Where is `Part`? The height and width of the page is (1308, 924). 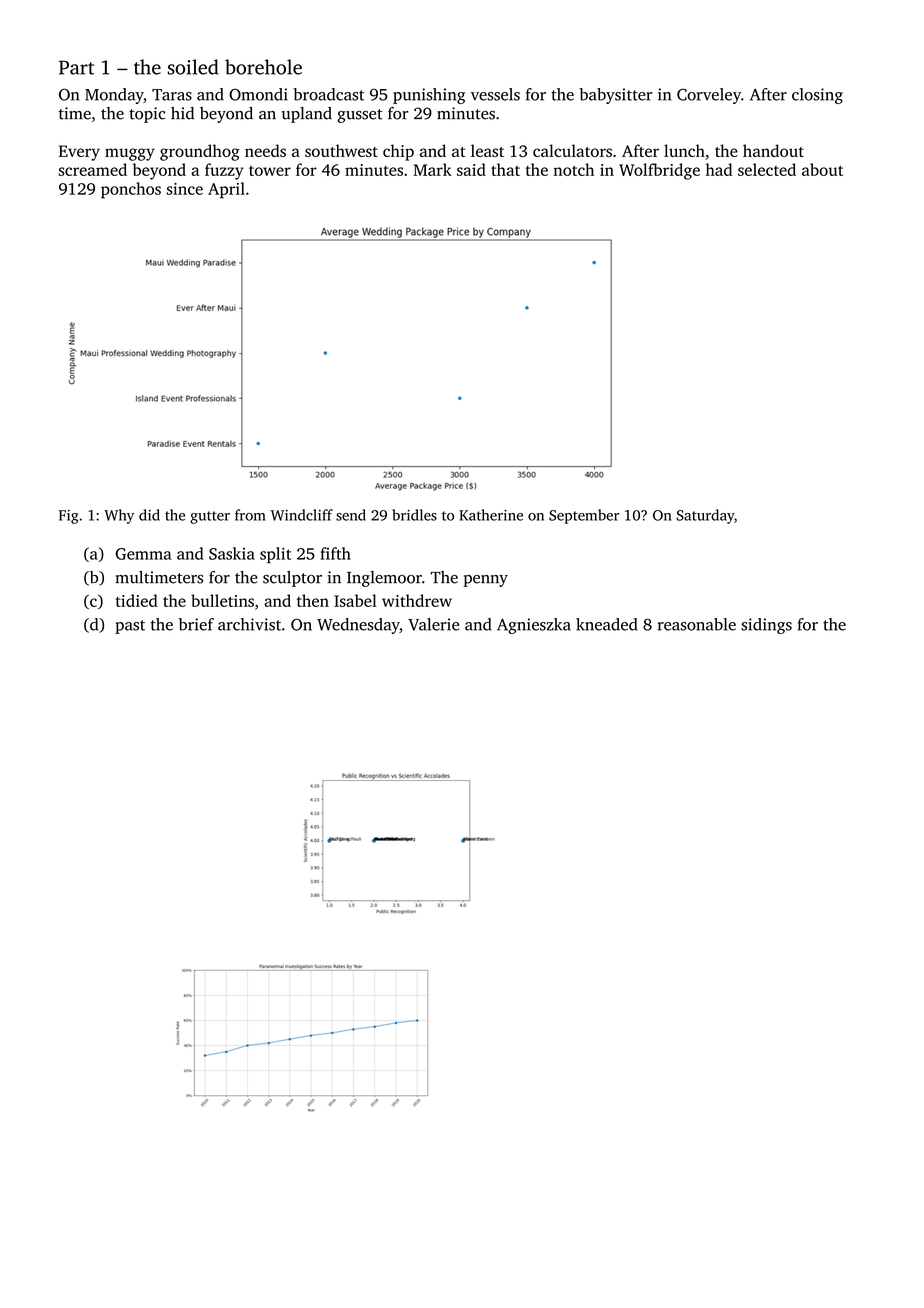 Part is located at coordinates (76, 67).
